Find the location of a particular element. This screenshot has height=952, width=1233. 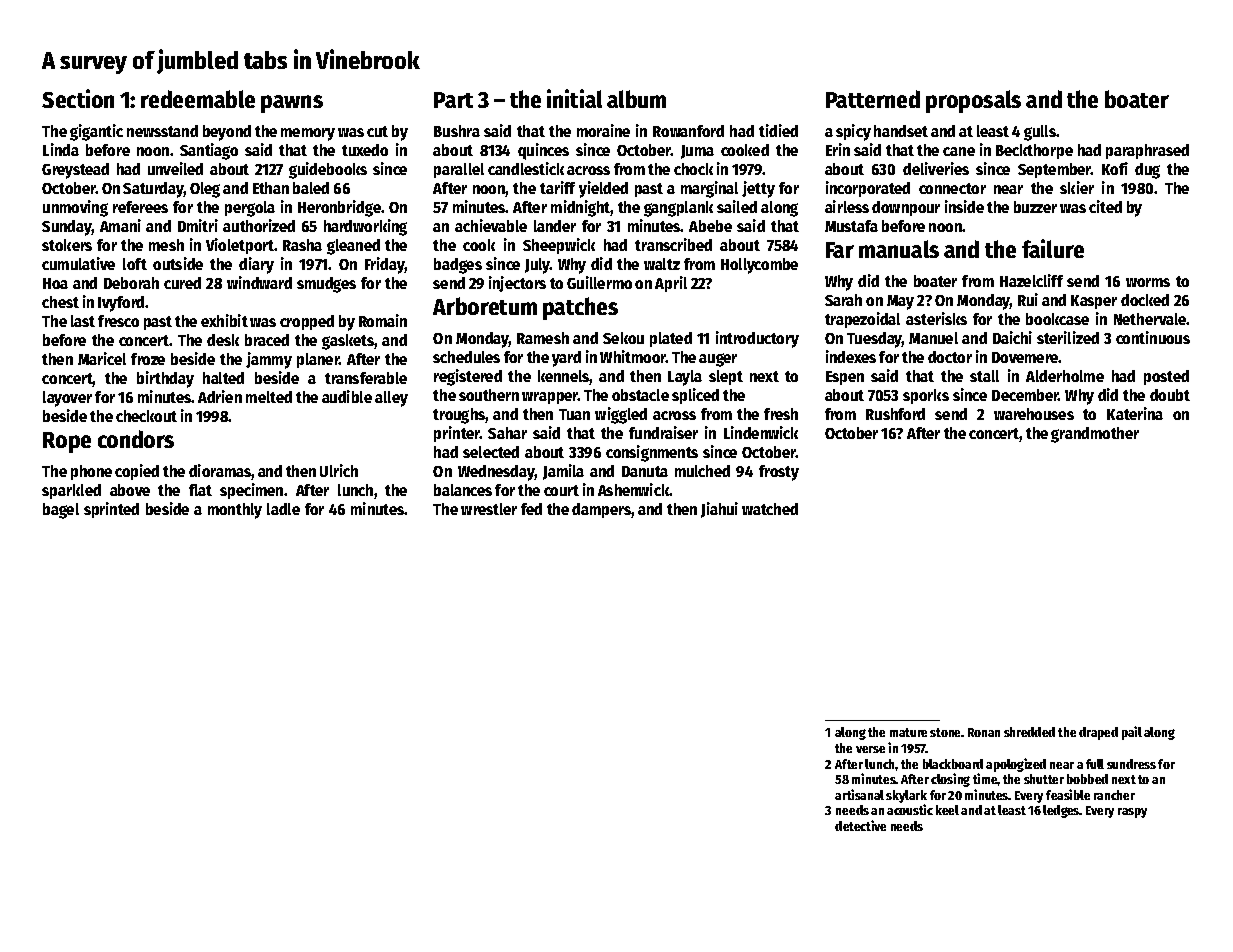

watched is located at coordinates (770, 509).
